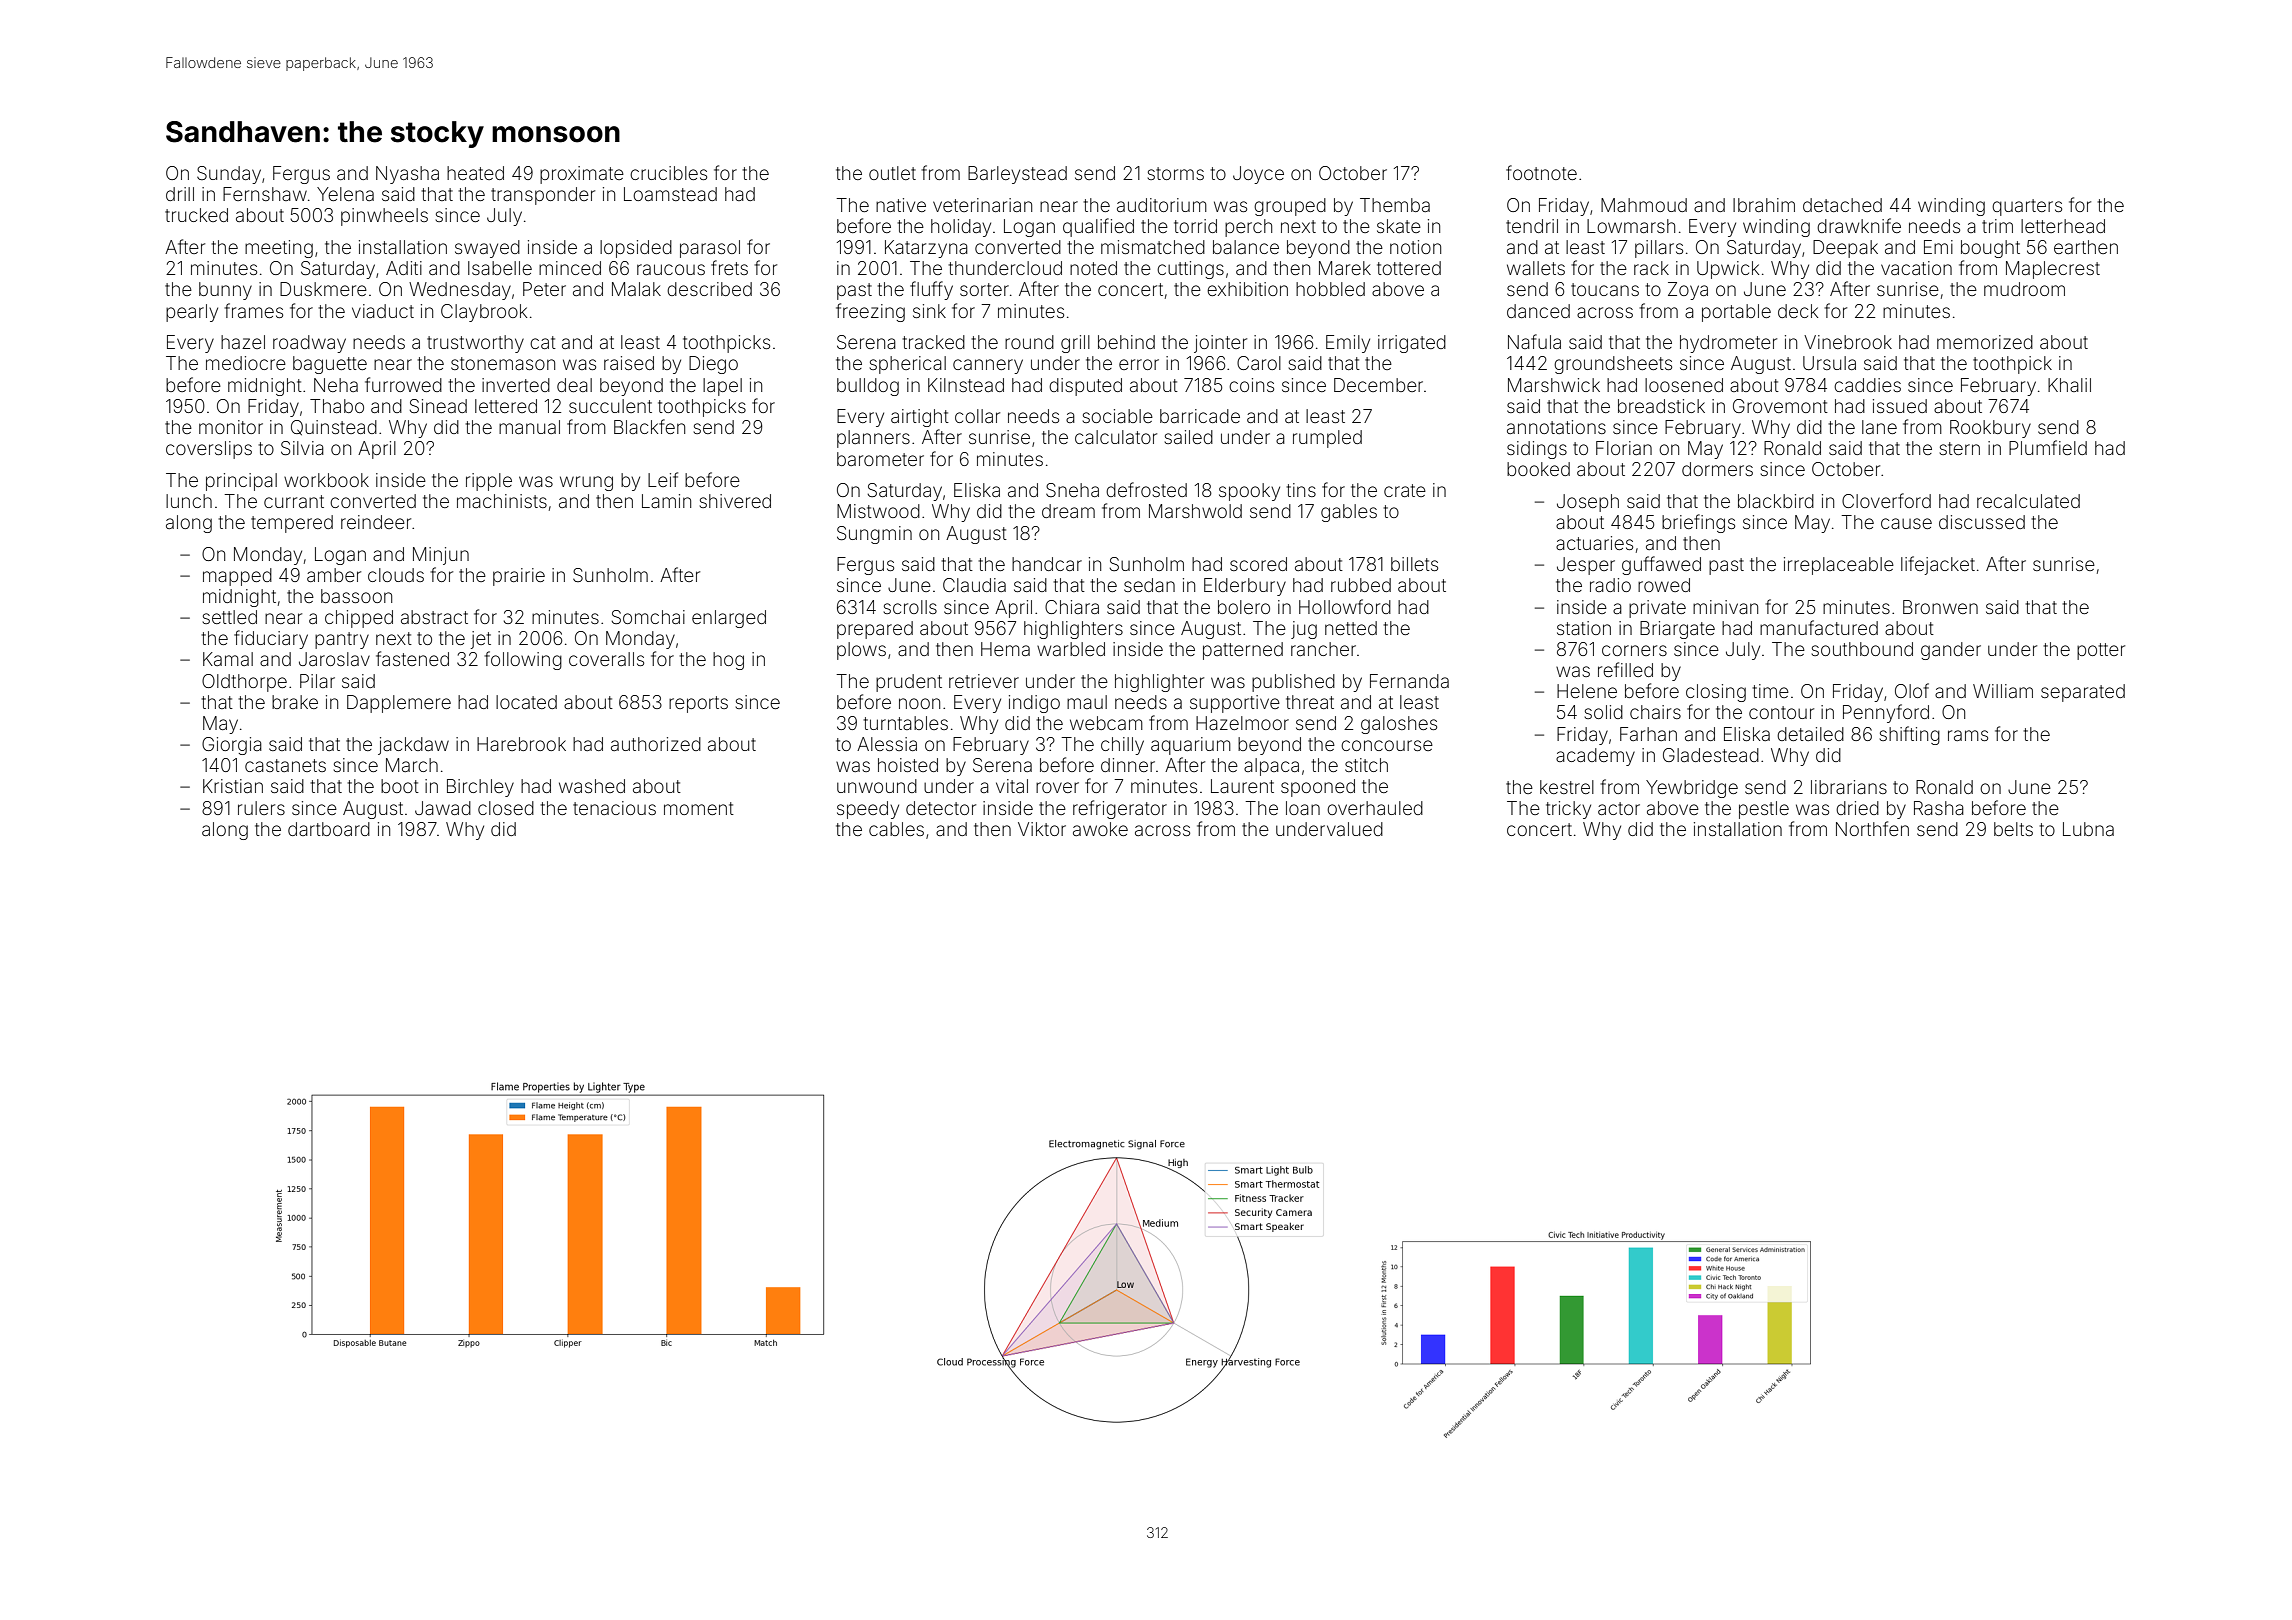 The height and width of the screenshot is (1620, 2292). I want to click on dartboard, so click(329, 829).
